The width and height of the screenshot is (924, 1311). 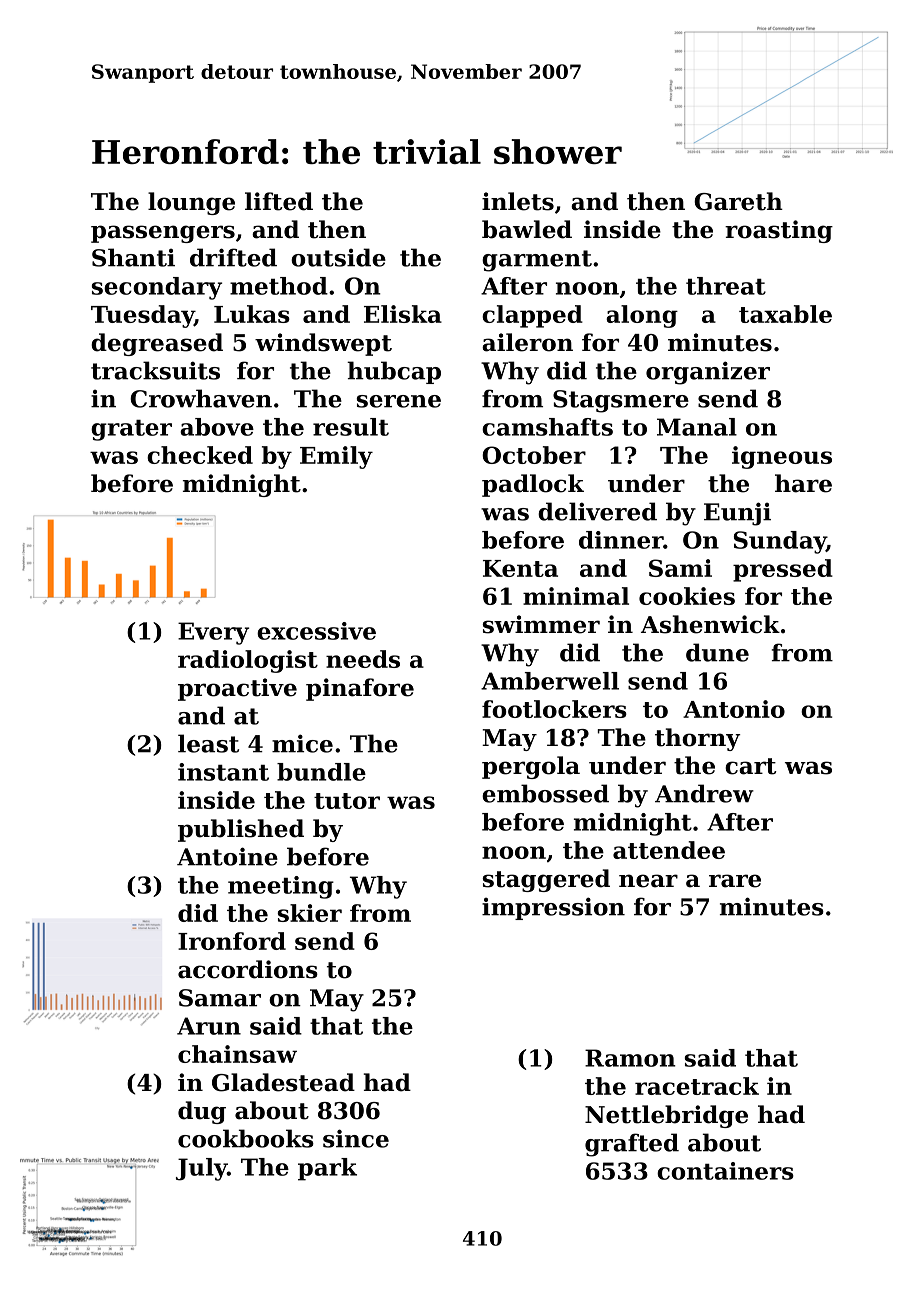 I want to click on taxable, so click(x=785, y=314).
